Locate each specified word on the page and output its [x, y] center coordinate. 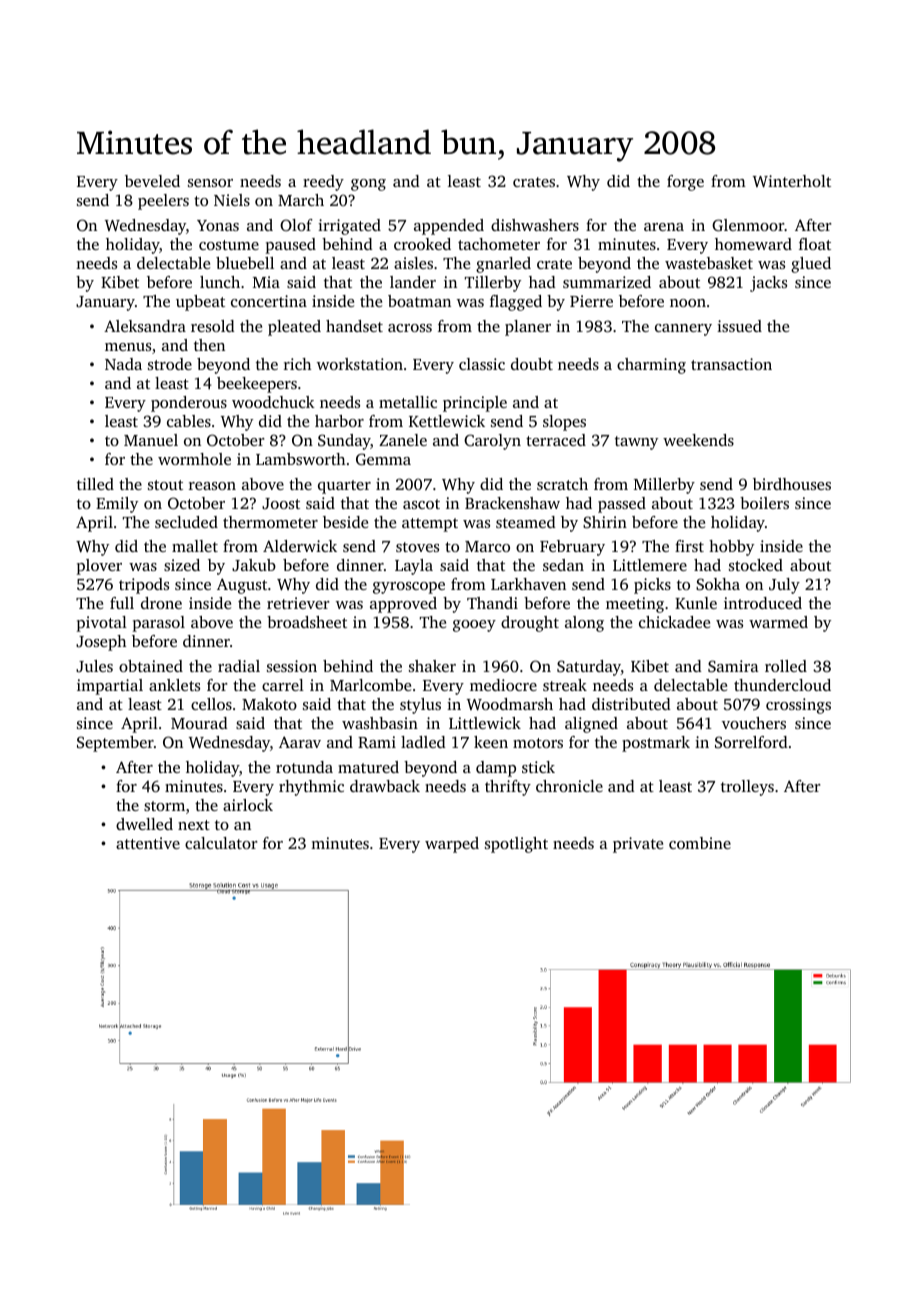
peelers [163, 202]
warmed [778, 622]
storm [164, 806]
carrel [283, 685]
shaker [432, 666]
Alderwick [300, 546]
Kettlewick [447, 421]
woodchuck [273, 402]
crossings [798, 706]
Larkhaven [528, 584]
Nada [123, 364]
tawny [636, 443]
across [410, 328]
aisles [413, 263]
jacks [768, 284]
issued [739, 326]
